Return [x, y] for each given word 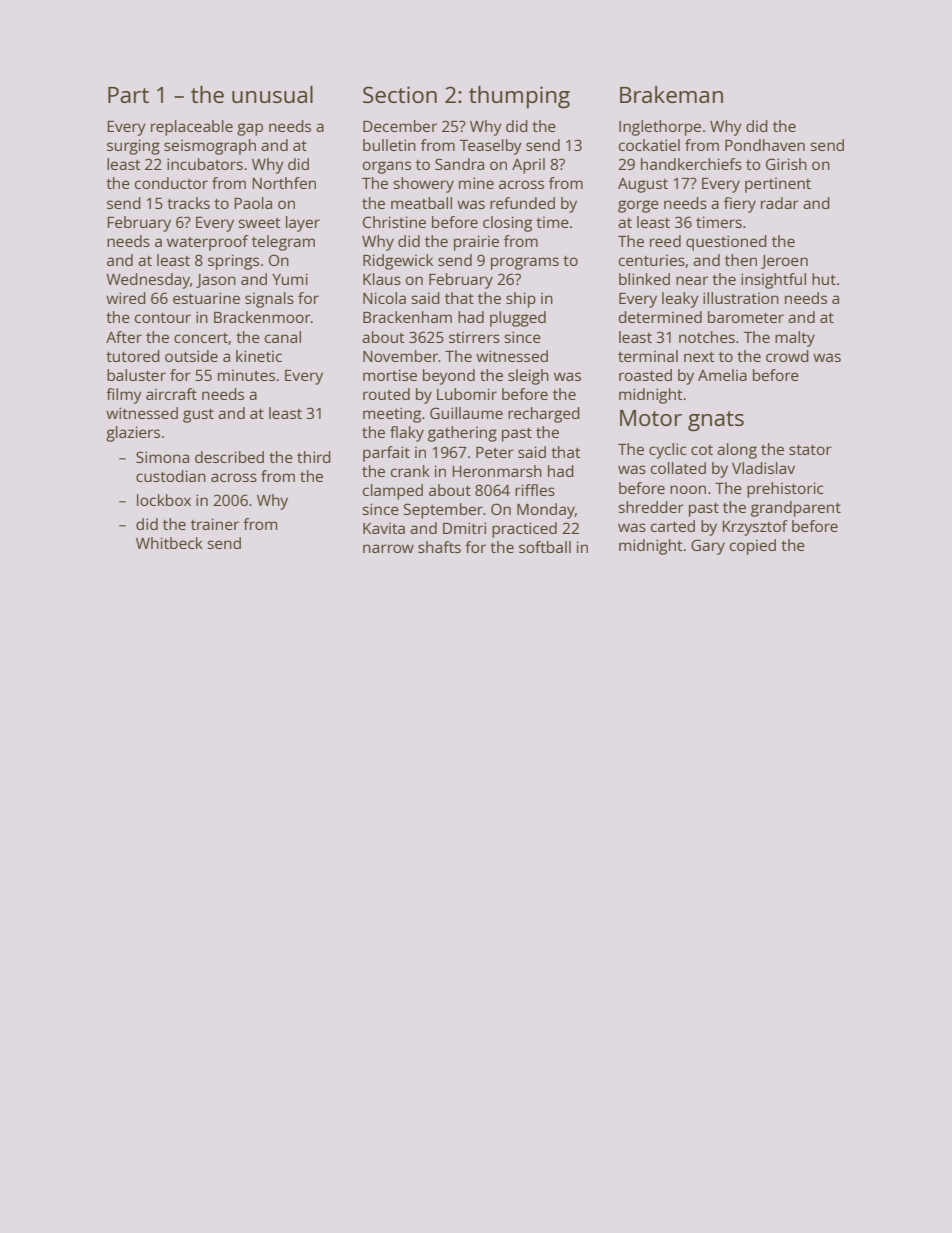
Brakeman [671, 94]
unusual [272, 94]
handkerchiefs [691, 164]
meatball [421, 203]
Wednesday [148, 281]
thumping [519, 97]
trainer [215, 524]
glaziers [133, 434]
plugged [518, 319]
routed [386, 394]
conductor [171, 183]
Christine [394, 222]
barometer [746, 317]
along [737, 451]
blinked [644, 279]
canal [283, 337]
